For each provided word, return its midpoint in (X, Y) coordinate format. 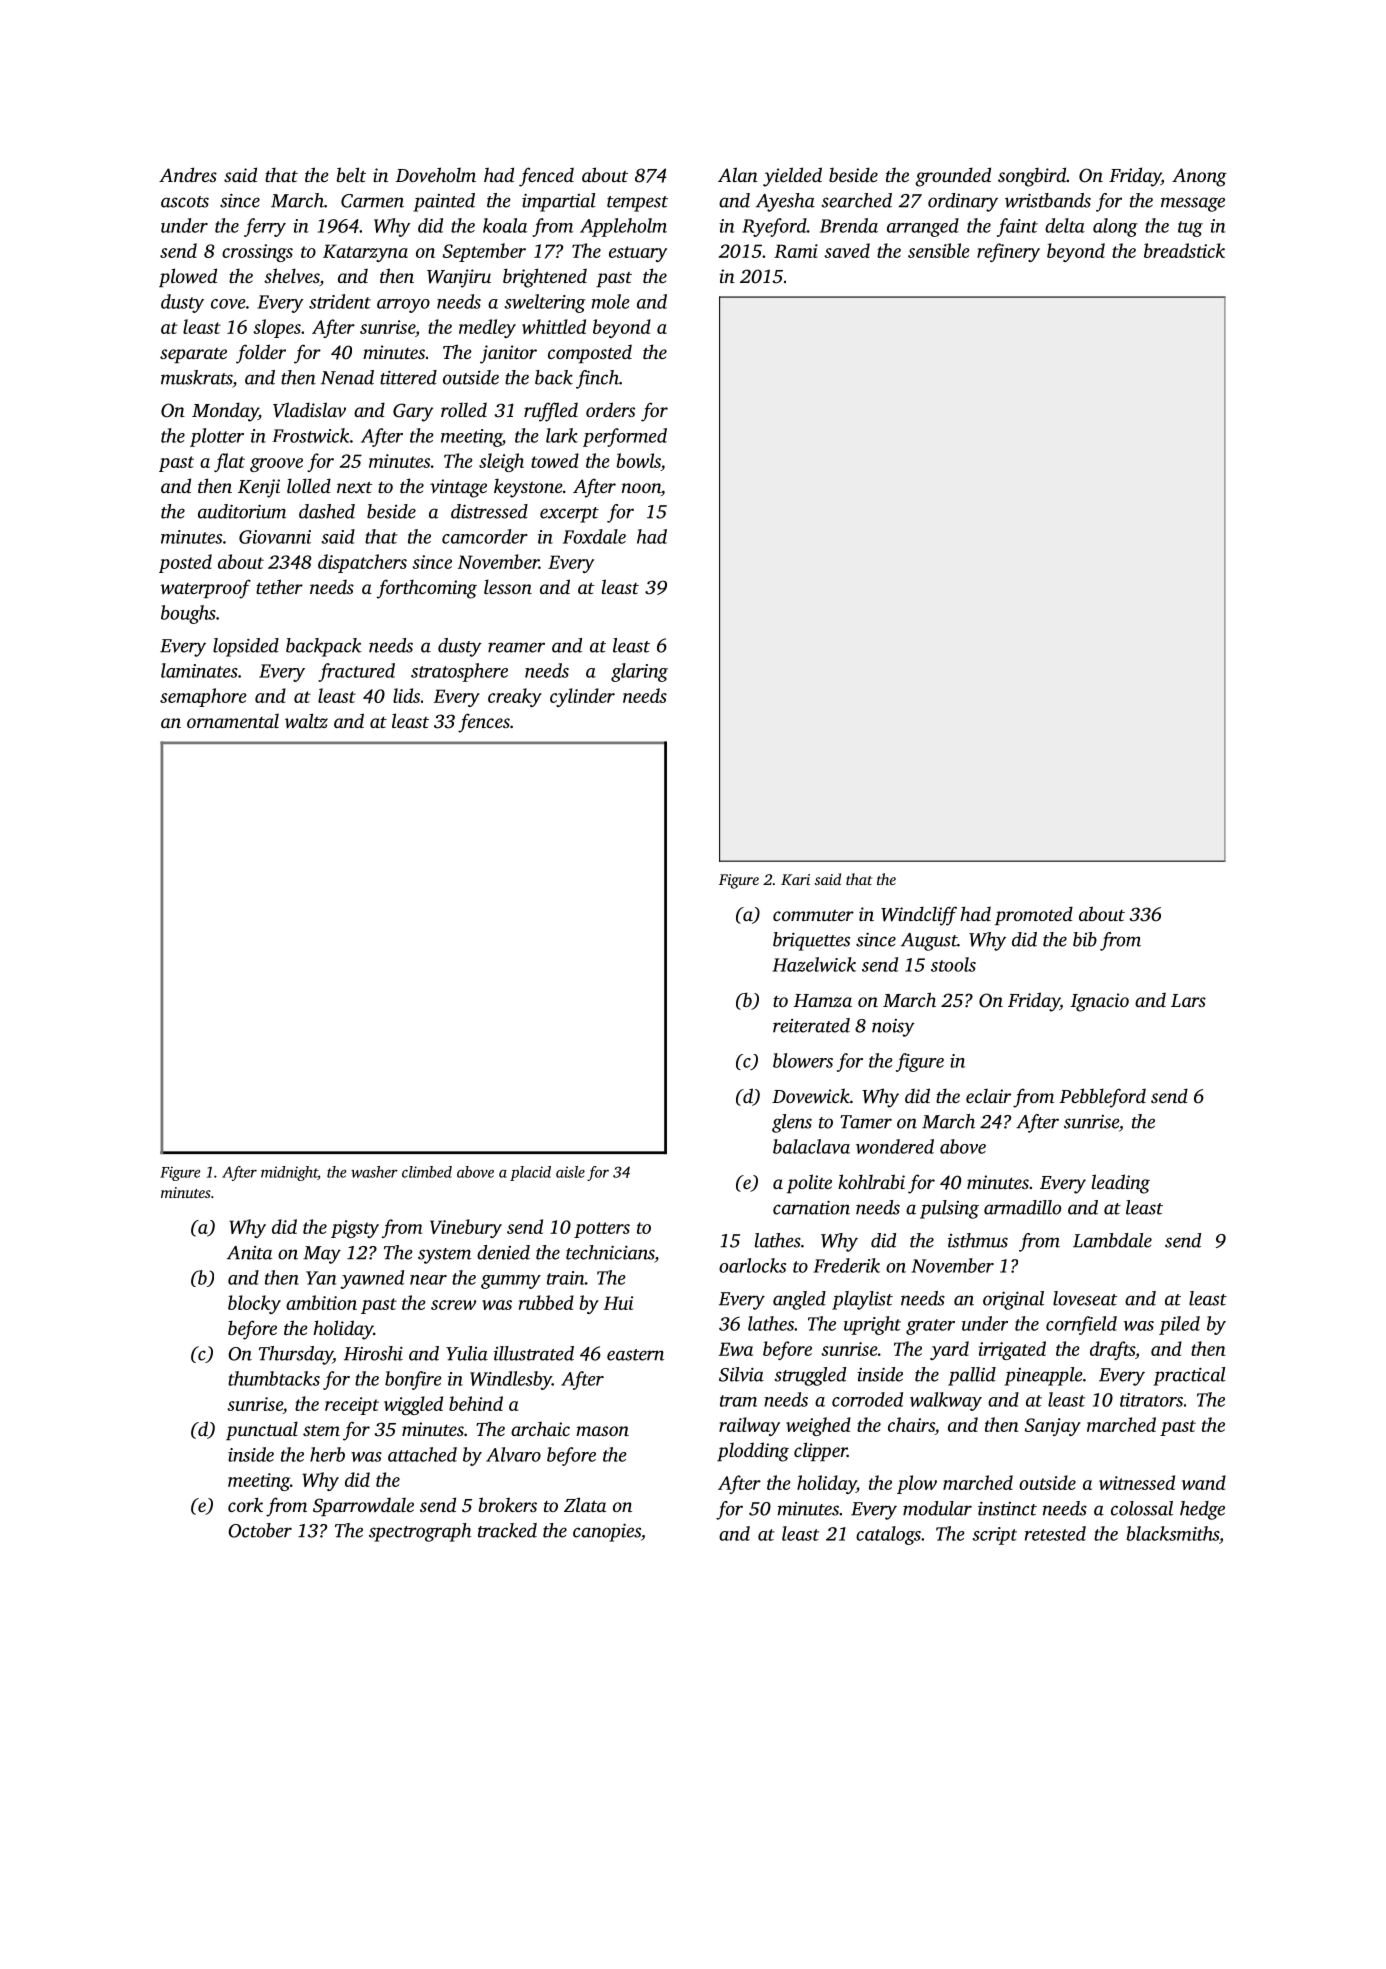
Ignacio (1100, 1002)
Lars (1188, 1000)
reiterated (811, 1025)
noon (641, 488)
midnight (289, 1173)
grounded (953, 177)
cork (245, 1504)
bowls (638, 460)
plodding (753, 1452)
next (355, 487)
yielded (792, 177)
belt (351, 174)
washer (374, 1172)
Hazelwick (814, 964)
